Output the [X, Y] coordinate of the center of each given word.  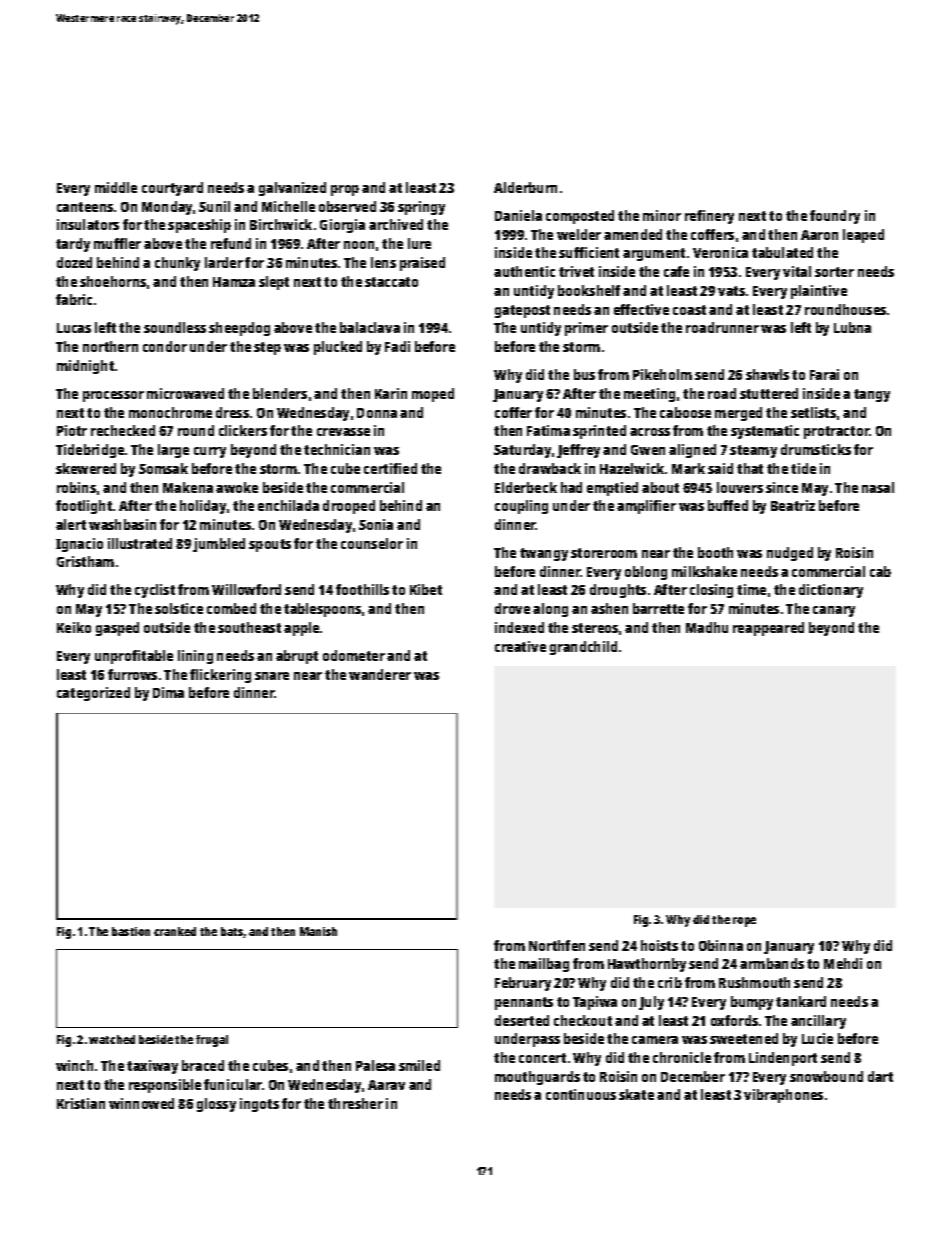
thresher [355, 1103]
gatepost [522, 311]
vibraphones [783, 1096]
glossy [216, 1105]
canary [834, 611]
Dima [168, 692]
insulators [88, 224]
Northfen [557, 945]
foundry [835, 217]
